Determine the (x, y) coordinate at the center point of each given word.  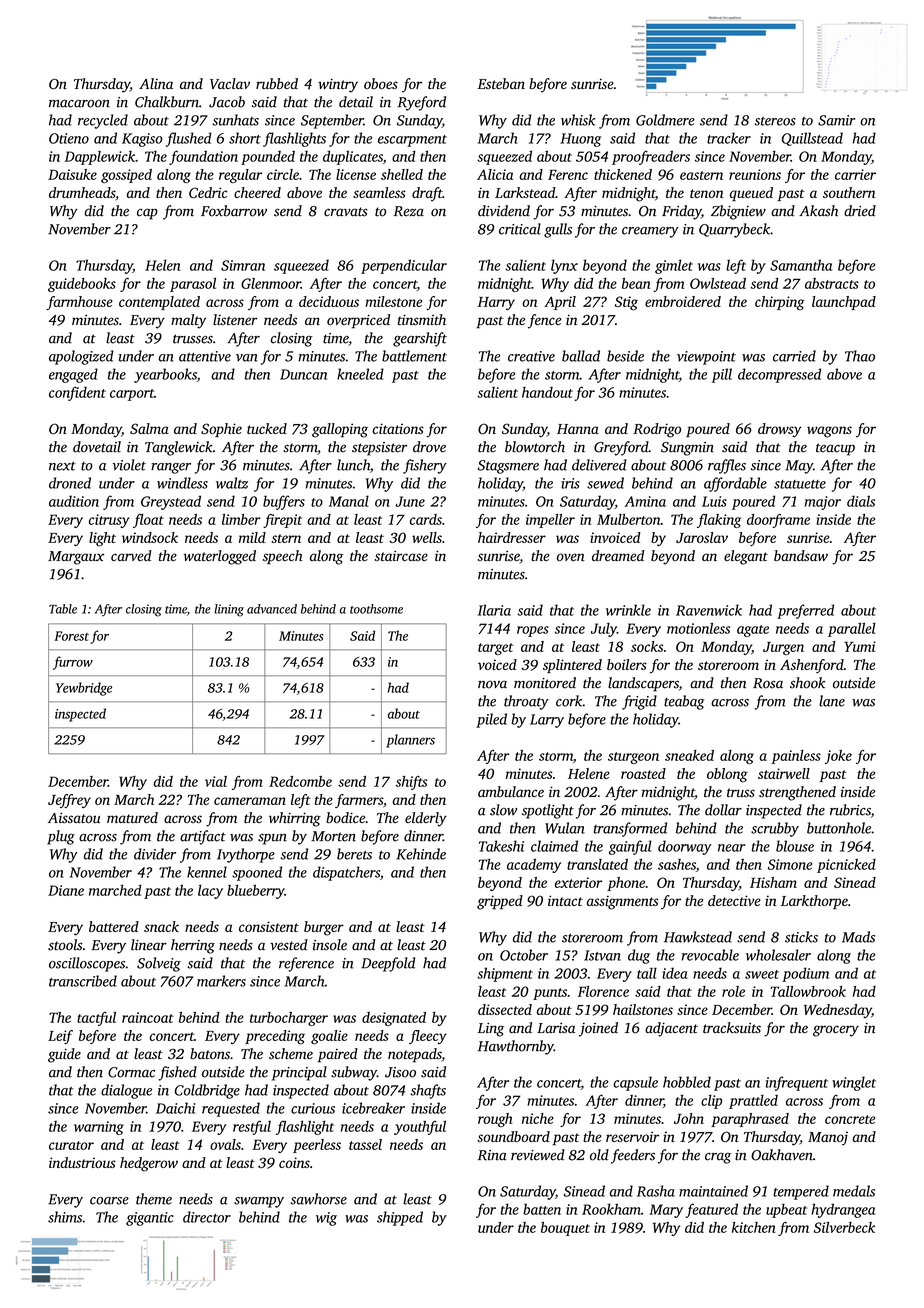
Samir (836, 120)
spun (272, 839)
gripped (500, 902)
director (207, 1217)
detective (734, 900)
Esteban (501, 83)
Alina (156, 83)
